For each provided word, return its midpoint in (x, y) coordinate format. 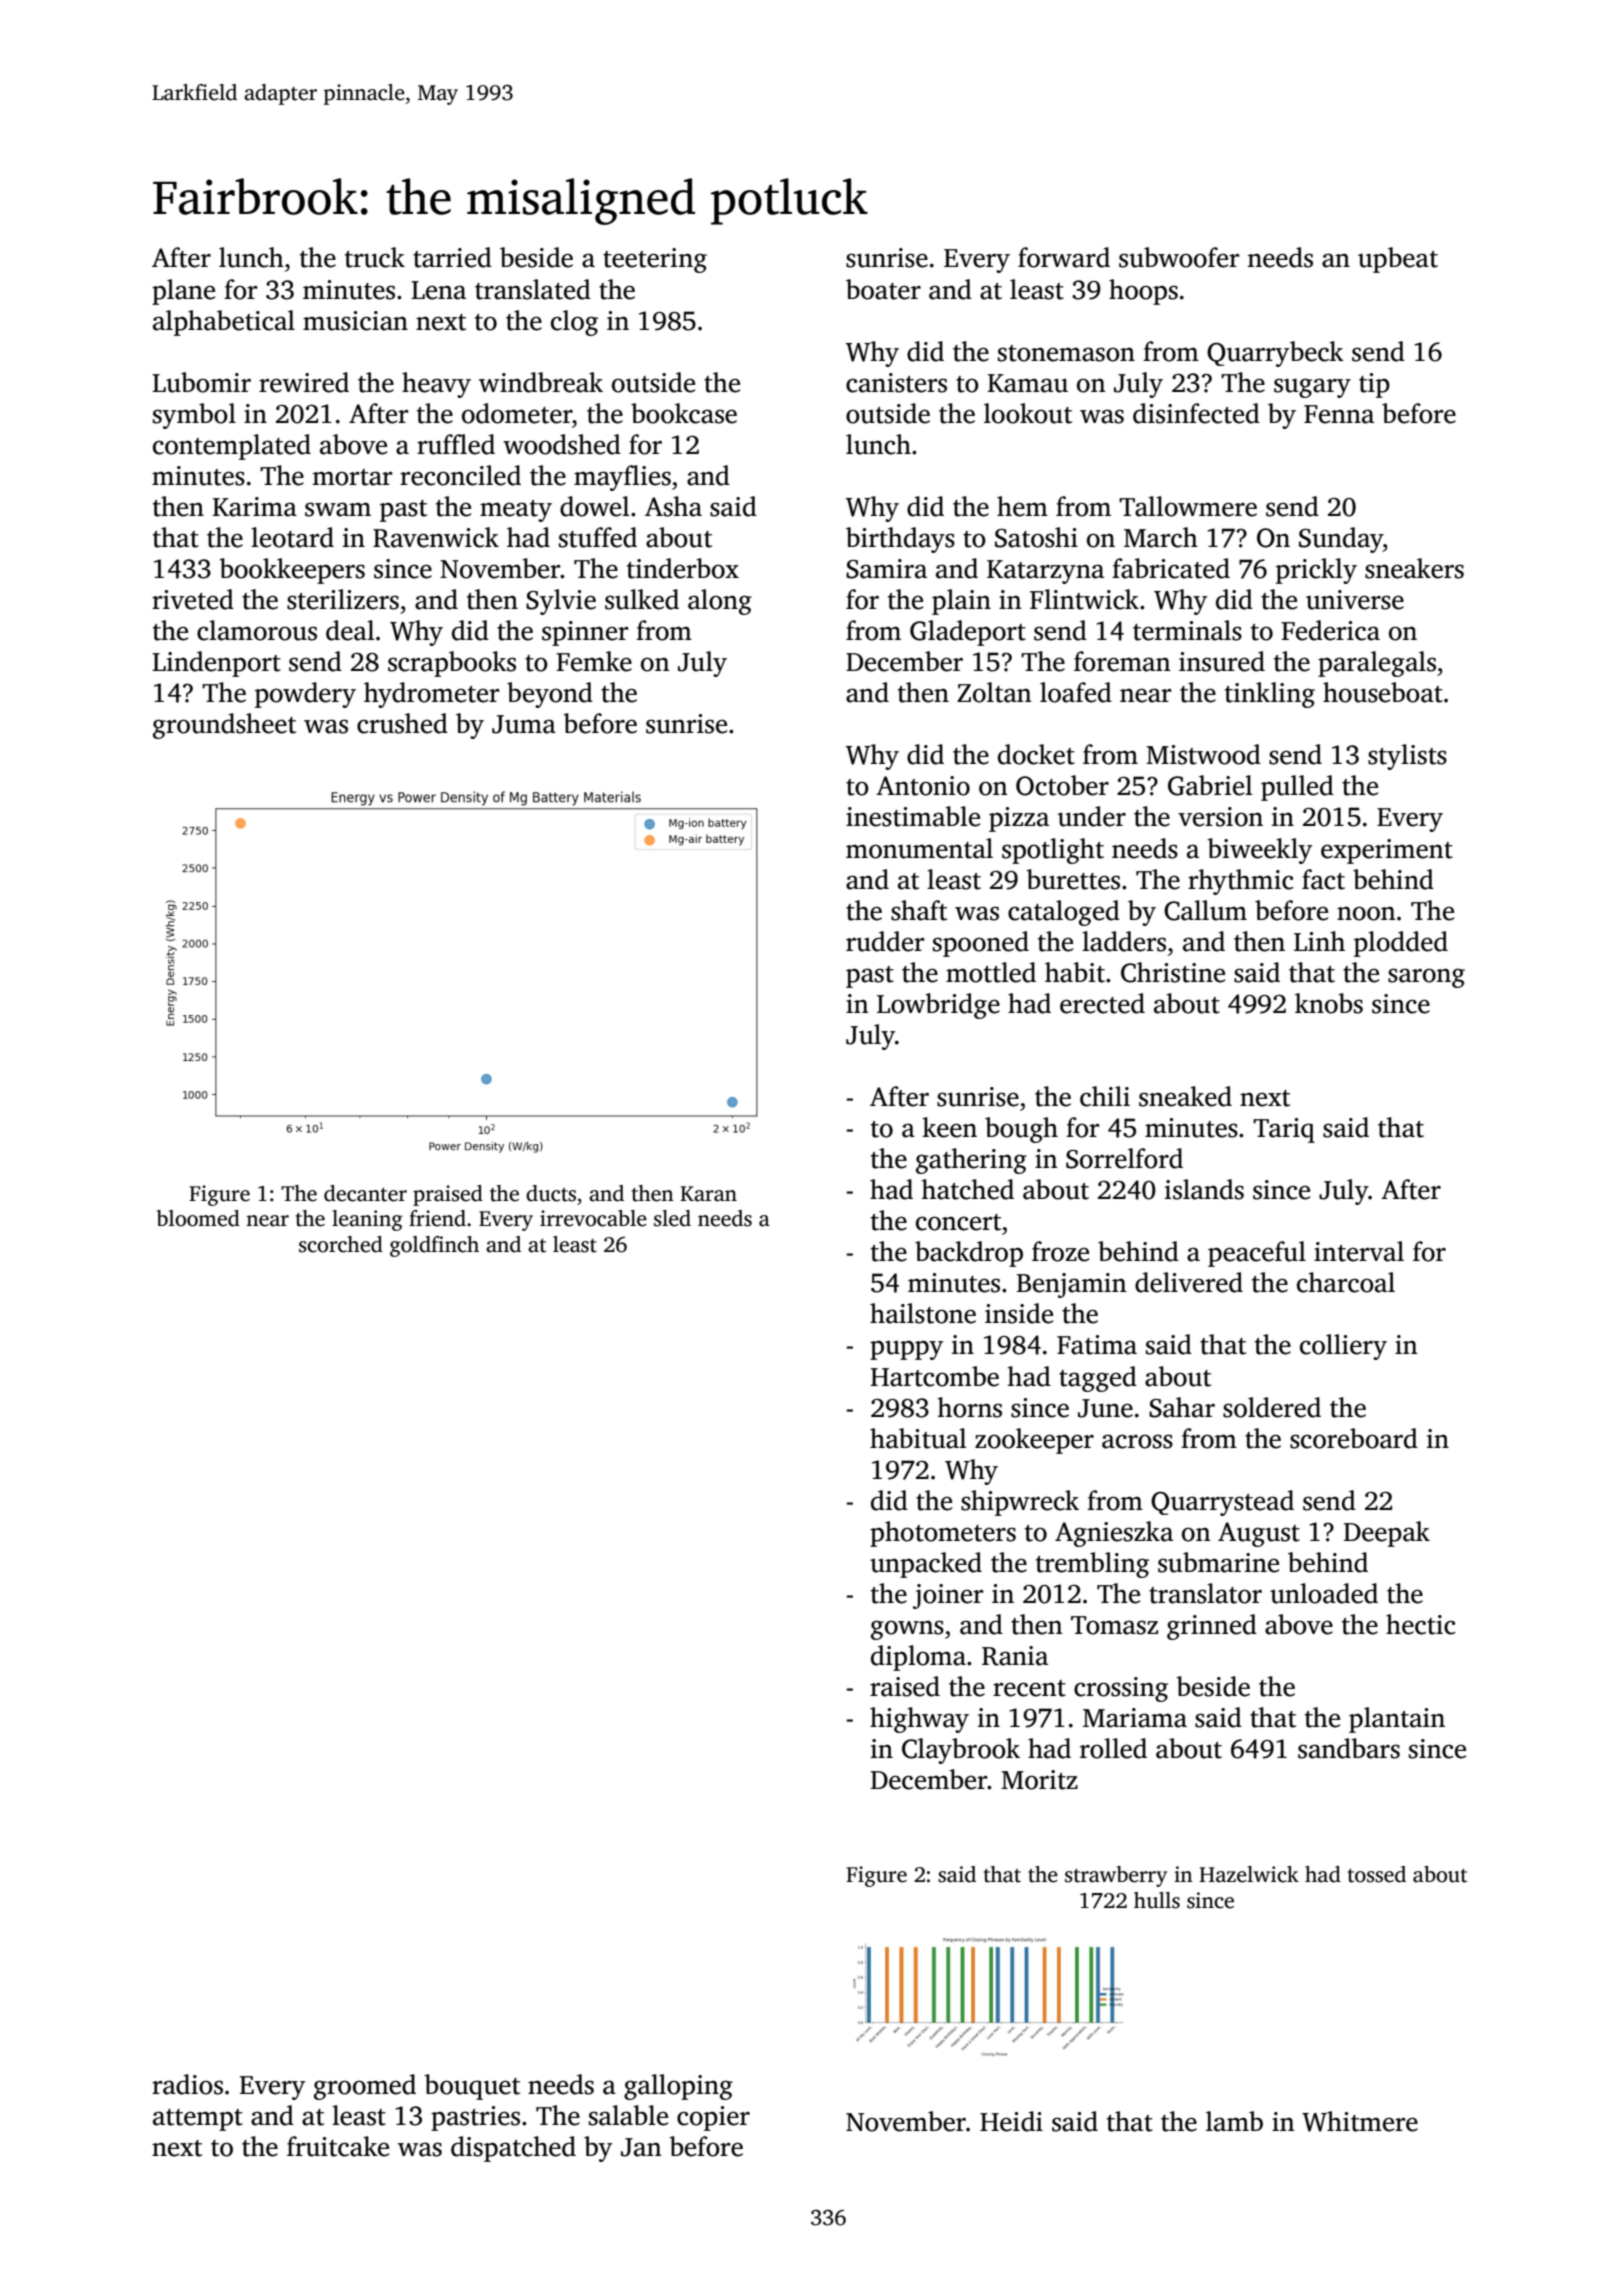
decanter (365, 1193)
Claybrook (961, 1751)
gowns (907, 1630)
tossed (1377, 1874)
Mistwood (1203, 754)
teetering (655, 260)
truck (375, 257)
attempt (198, 2120)
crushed (402, 723)
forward (1064, 257)
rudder (885, 941)
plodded (1401, 944)
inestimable (913, 816)
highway (919, 1720)
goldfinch (434, 1246)
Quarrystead (1222, 1503)
